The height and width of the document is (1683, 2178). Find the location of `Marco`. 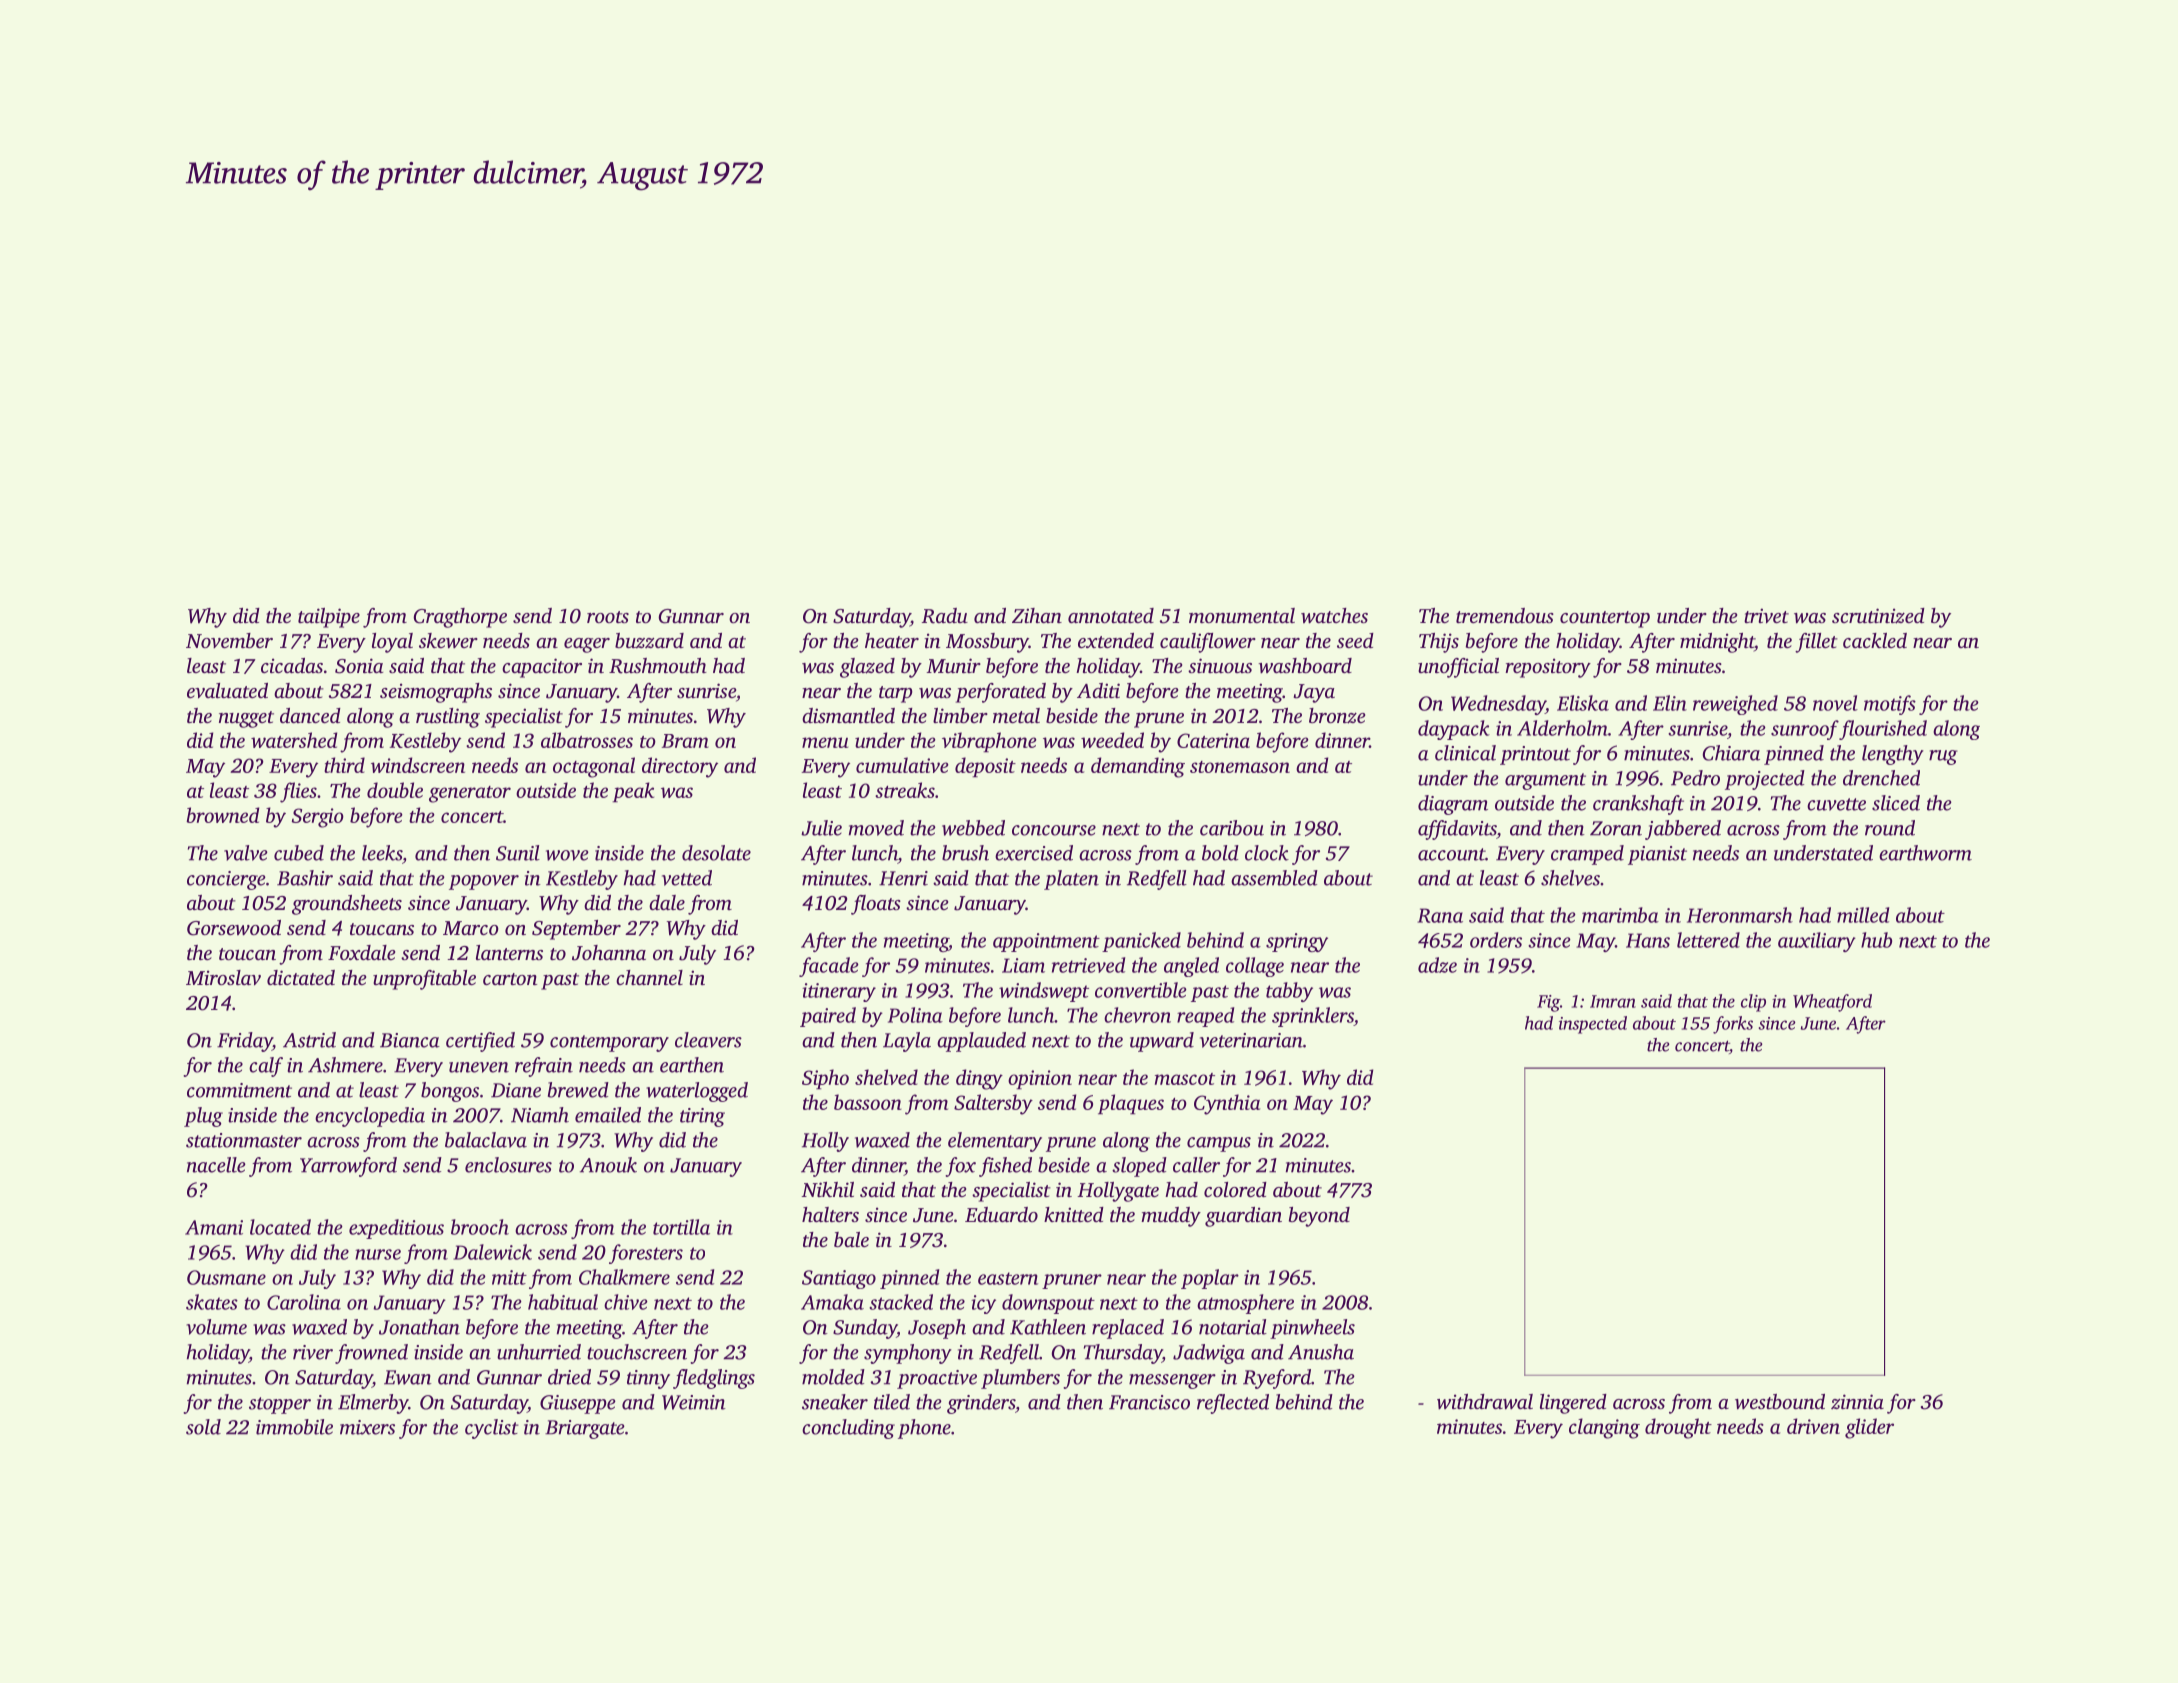

Marco is located at coordinates (471, 928).
